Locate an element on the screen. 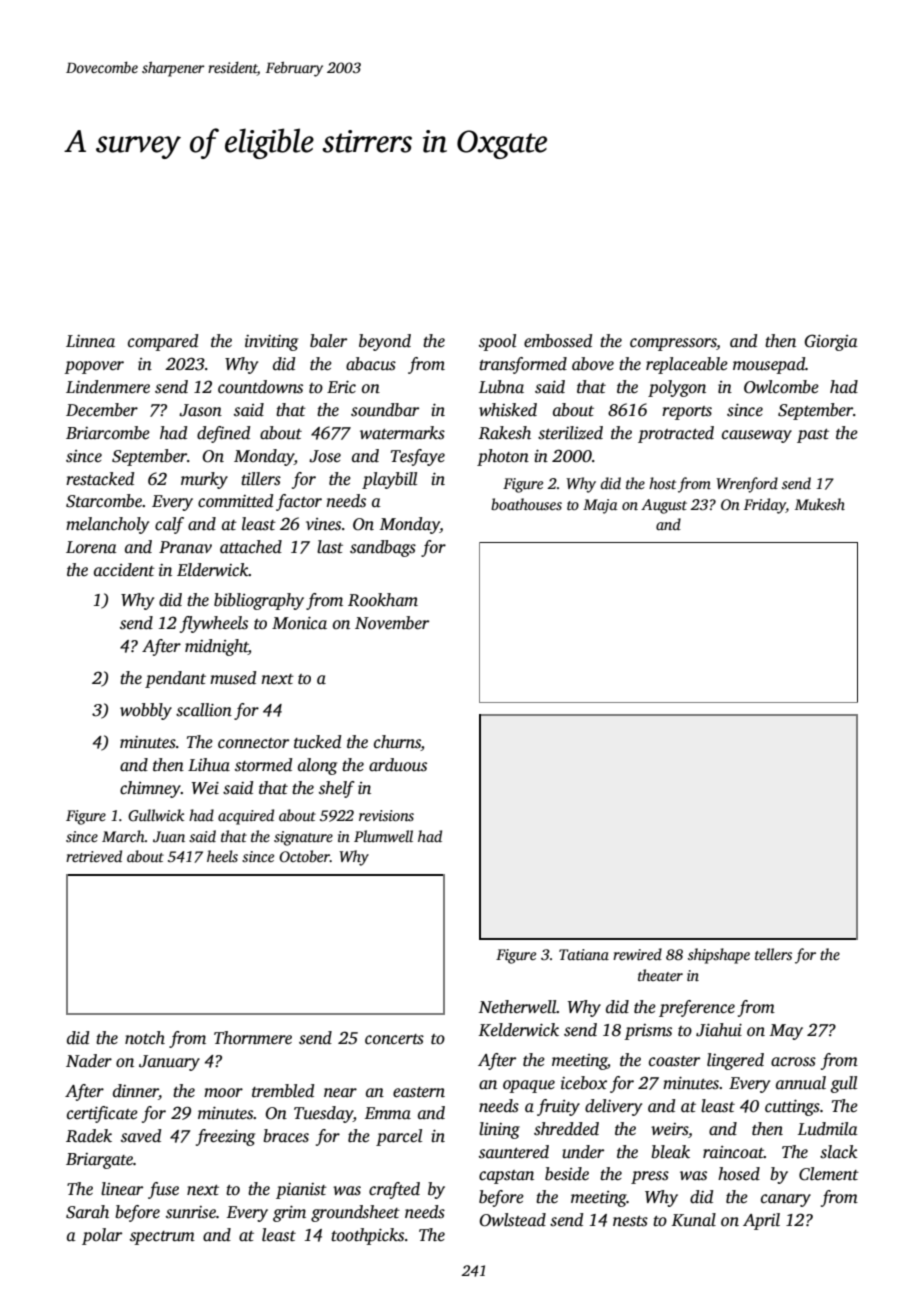  sunrise is located at coordinates (191, 1212).
